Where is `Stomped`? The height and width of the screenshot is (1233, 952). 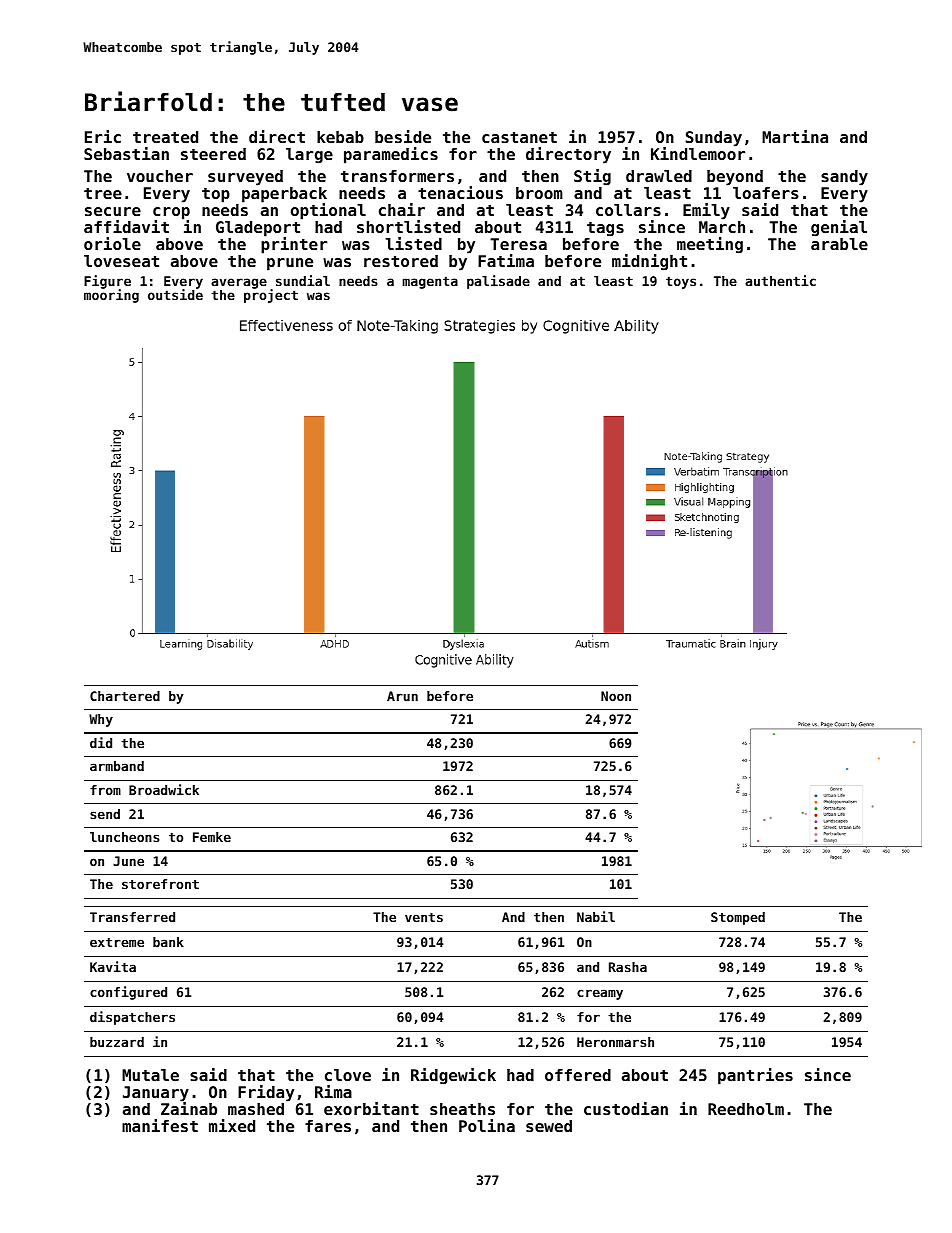
Stomped is located at coordinates (738, 918).
